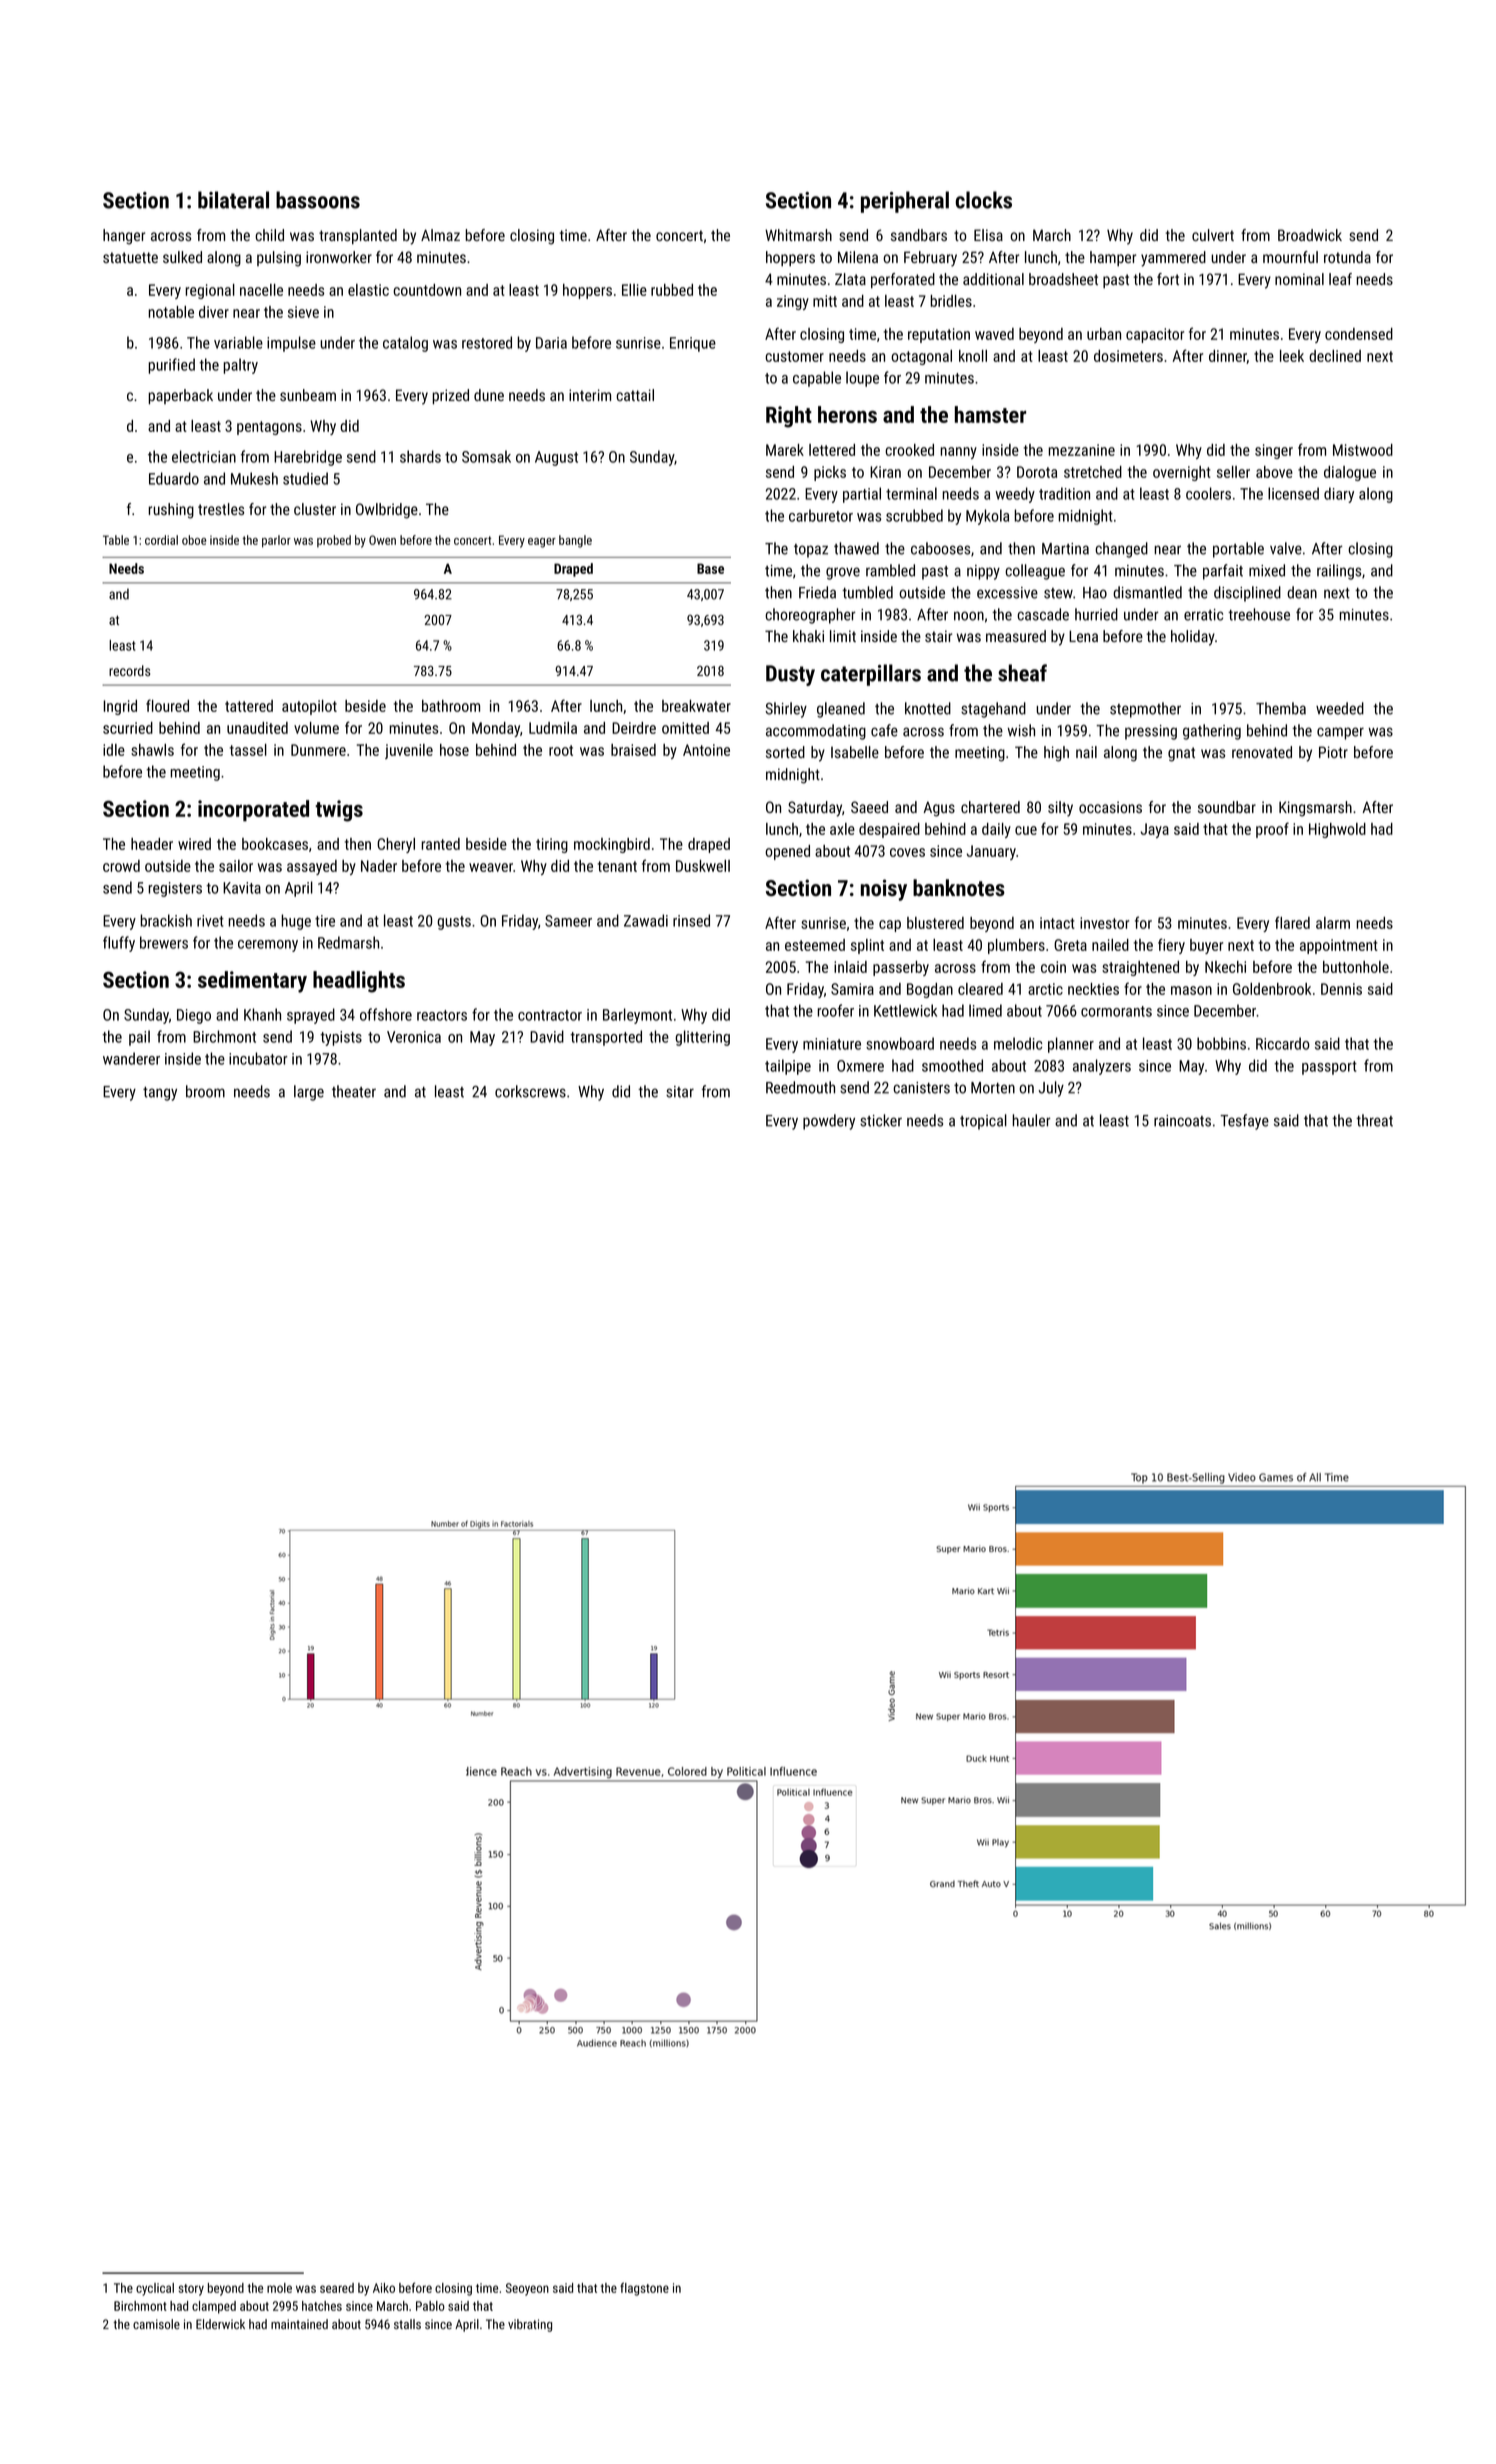 The image size is (1496, 2464). Describe the element at coordinates (680, 1092) in the document. I see `sitar` at that location.
